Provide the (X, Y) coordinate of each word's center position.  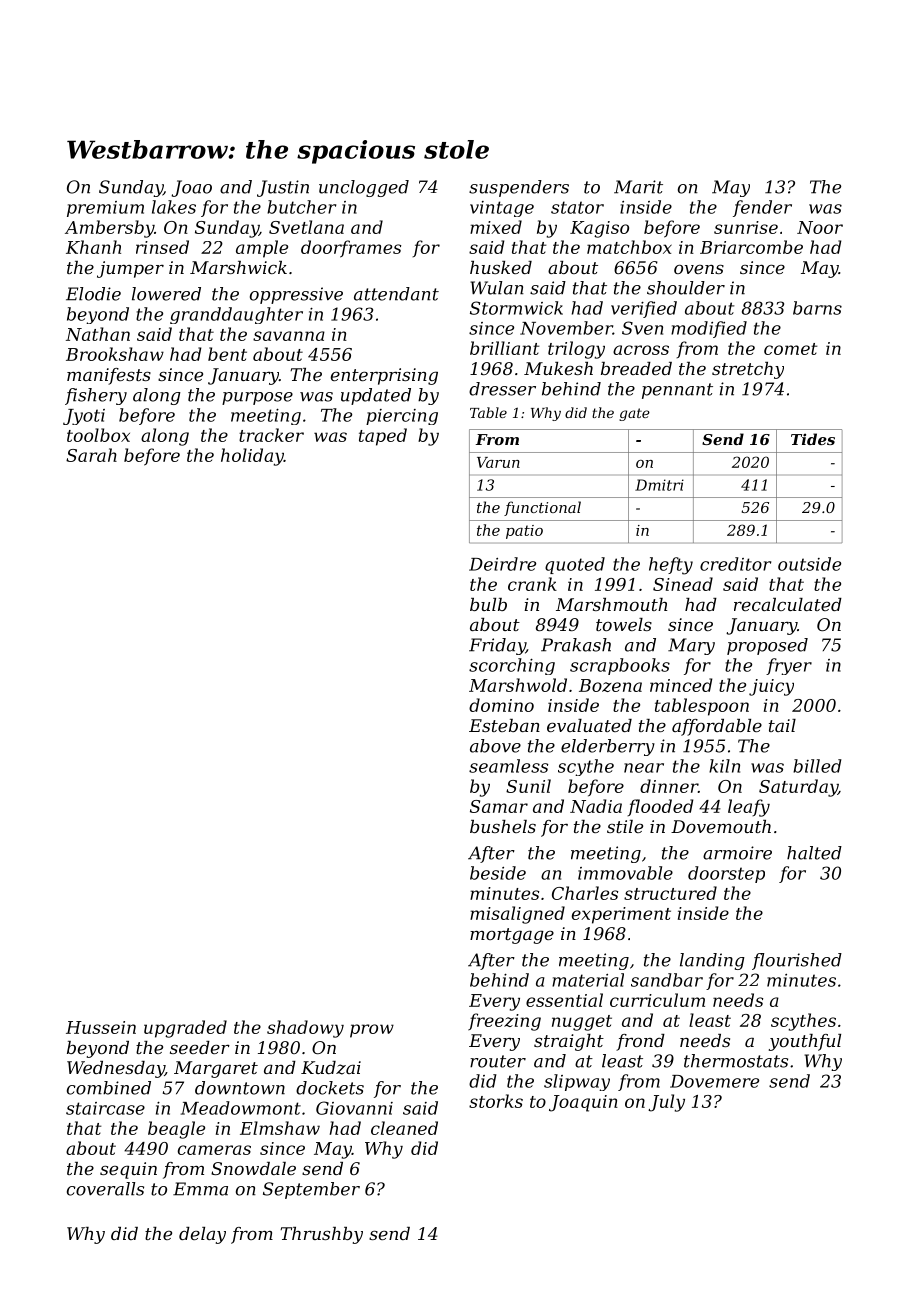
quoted (575, 565)
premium (105, 209)
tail (782, 725)
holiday (252, 457)
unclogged (364, 188)
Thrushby (321, 1235)
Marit (638, 187)
